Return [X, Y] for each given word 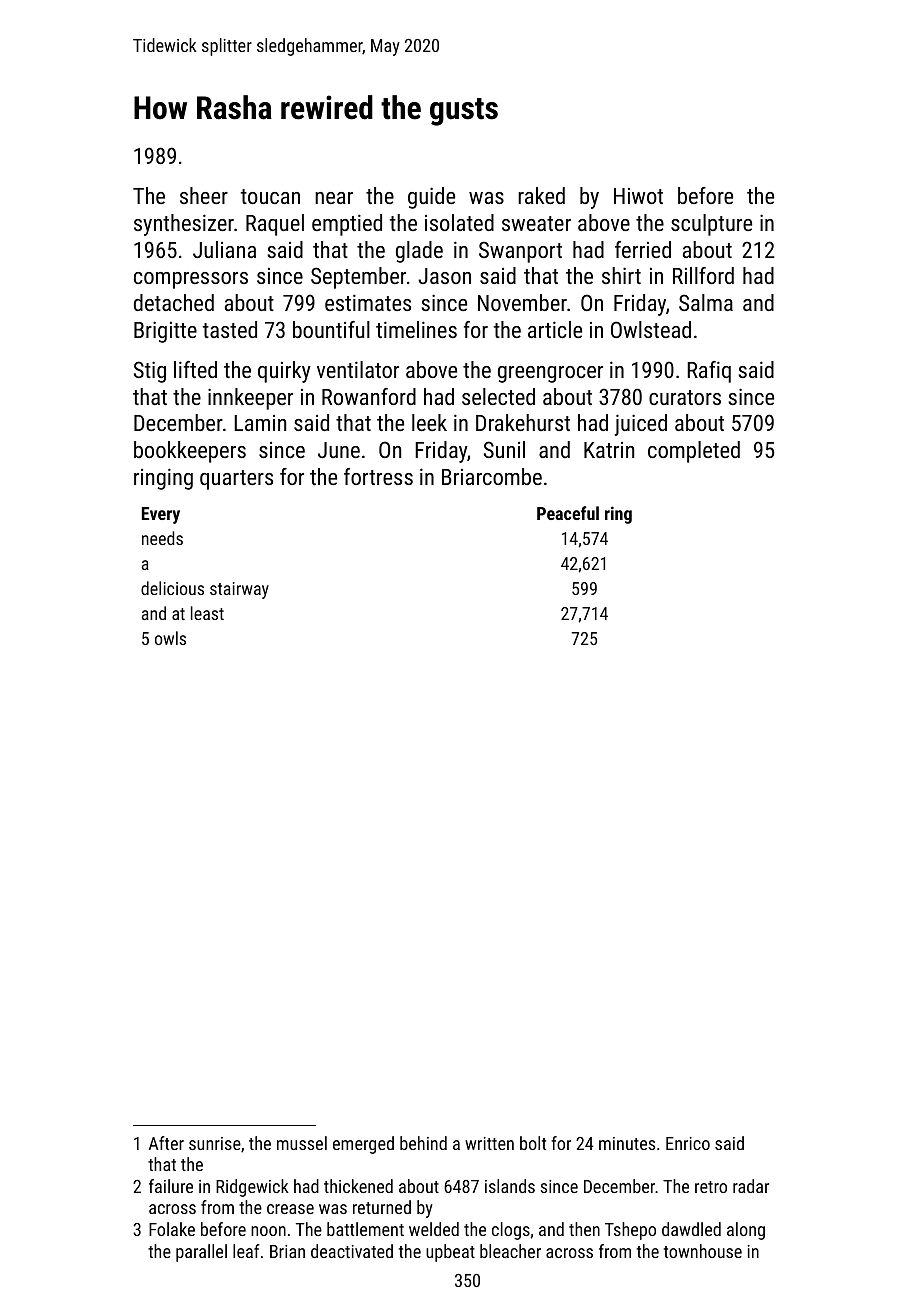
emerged [363, 1145]
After [166, 1143]
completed [694, 452]
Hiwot [638, 196]
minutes [627, 1143]
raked [541, 195]
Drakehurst [523, 422]
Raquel [275, 225]
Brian [287, 1251]
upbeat [450, 1253]
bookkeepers [190, 452]
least [207, 613]
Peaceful [568, 513]
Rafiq [709, 372]
